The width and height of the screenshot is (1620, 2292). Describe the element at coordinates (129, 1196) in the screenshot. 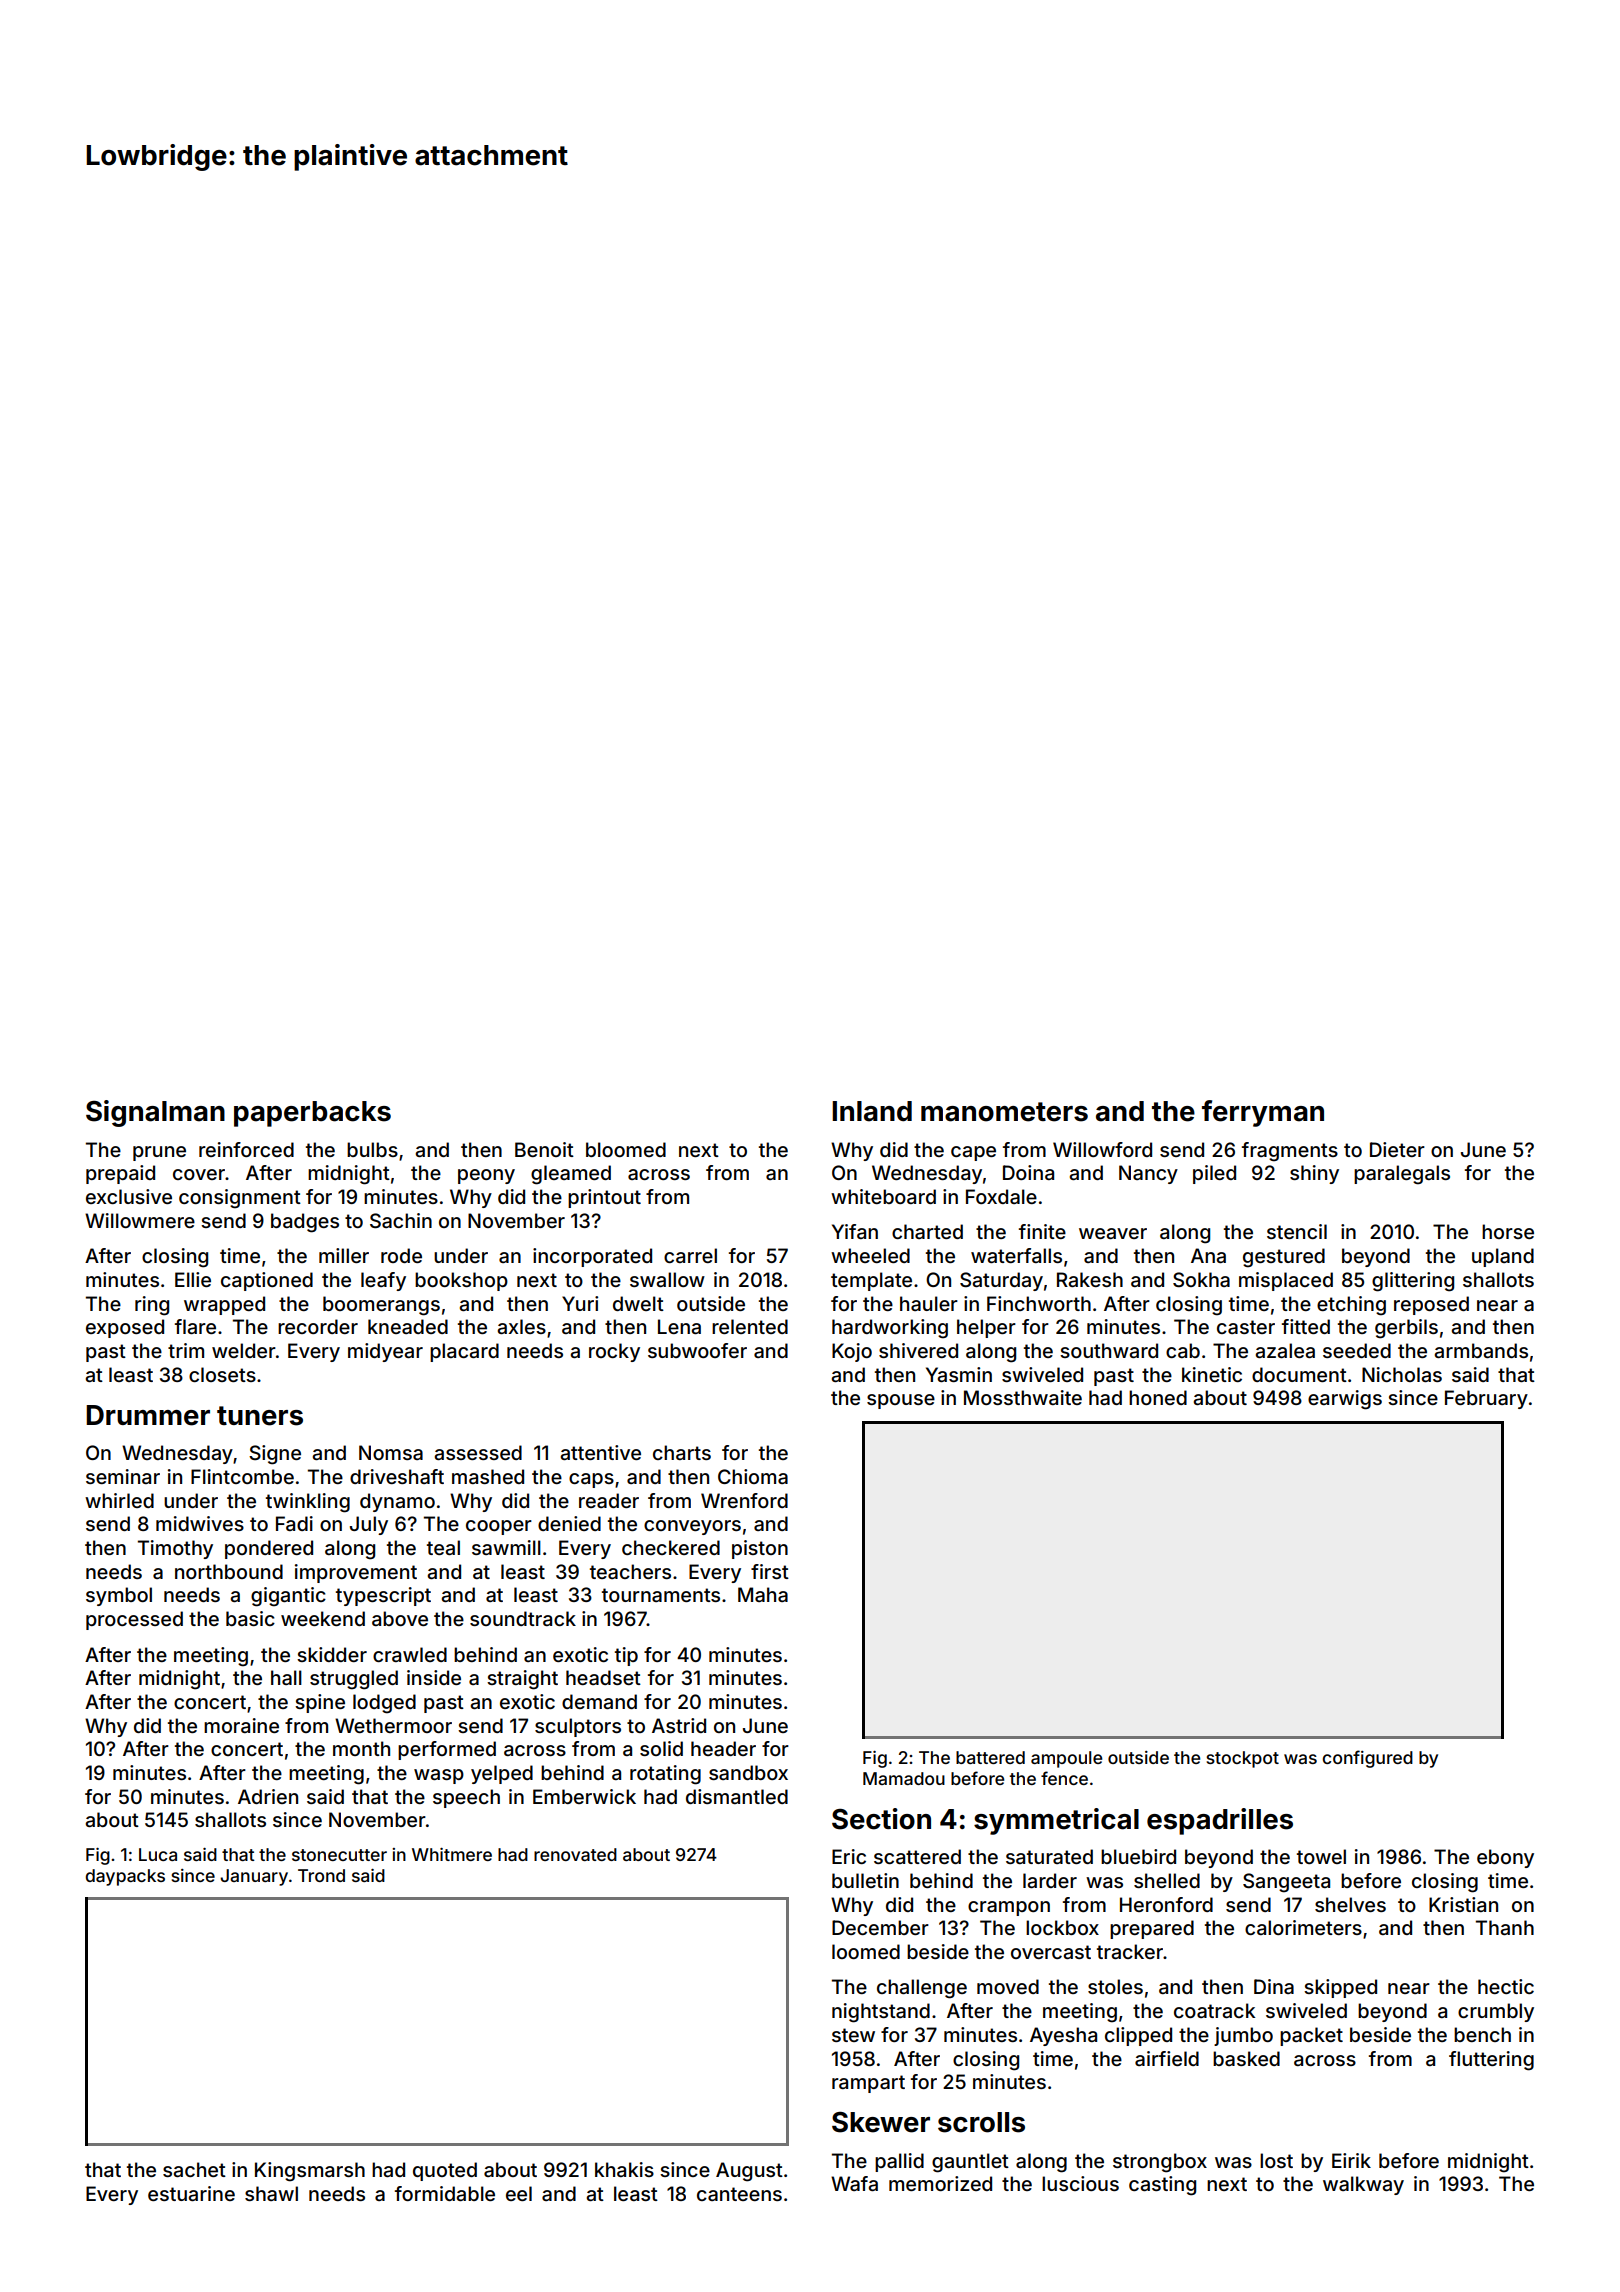

I see `exclusive` at that location.
